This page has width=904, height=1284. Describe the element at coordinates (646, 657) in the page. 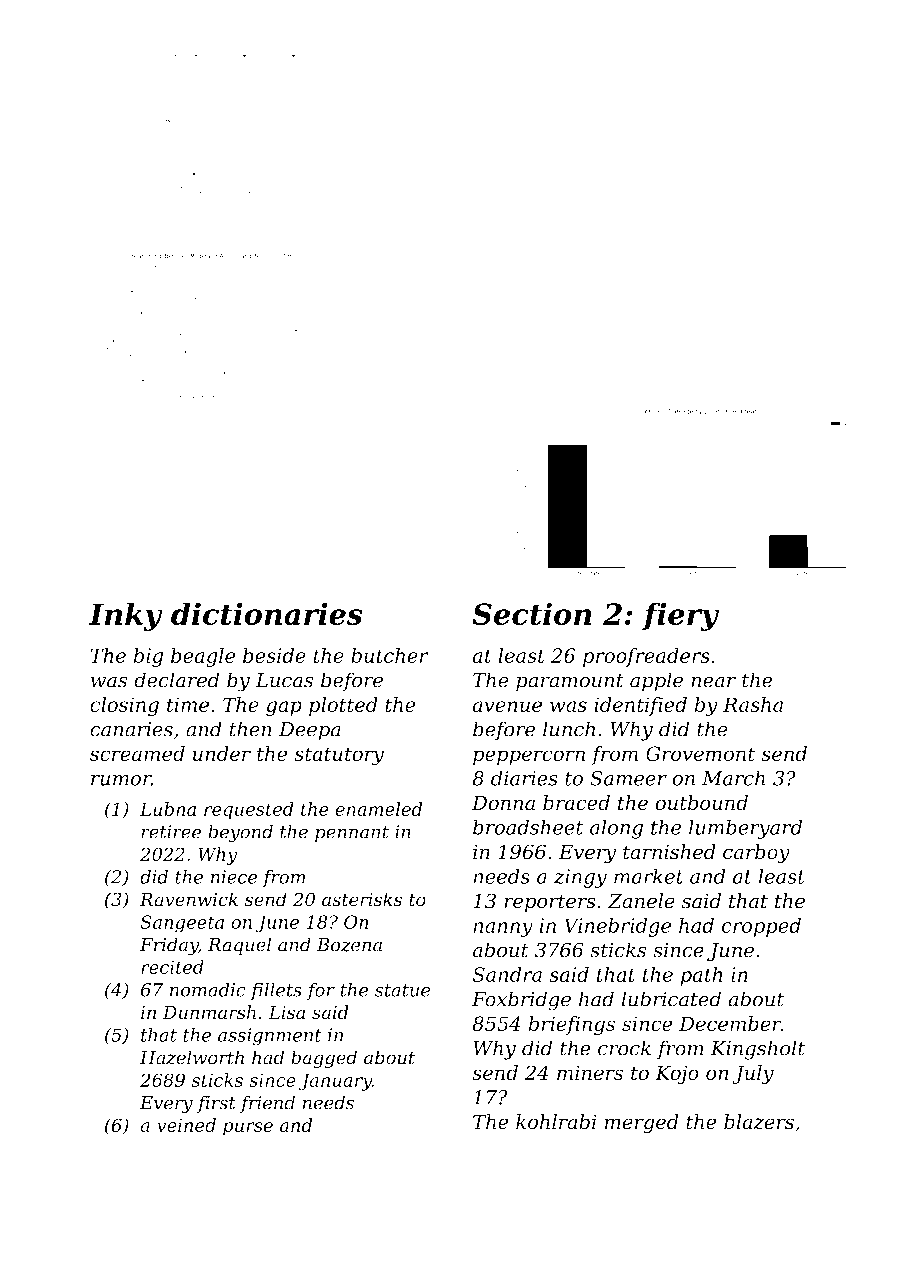

I see `proofreaders` at that location.
